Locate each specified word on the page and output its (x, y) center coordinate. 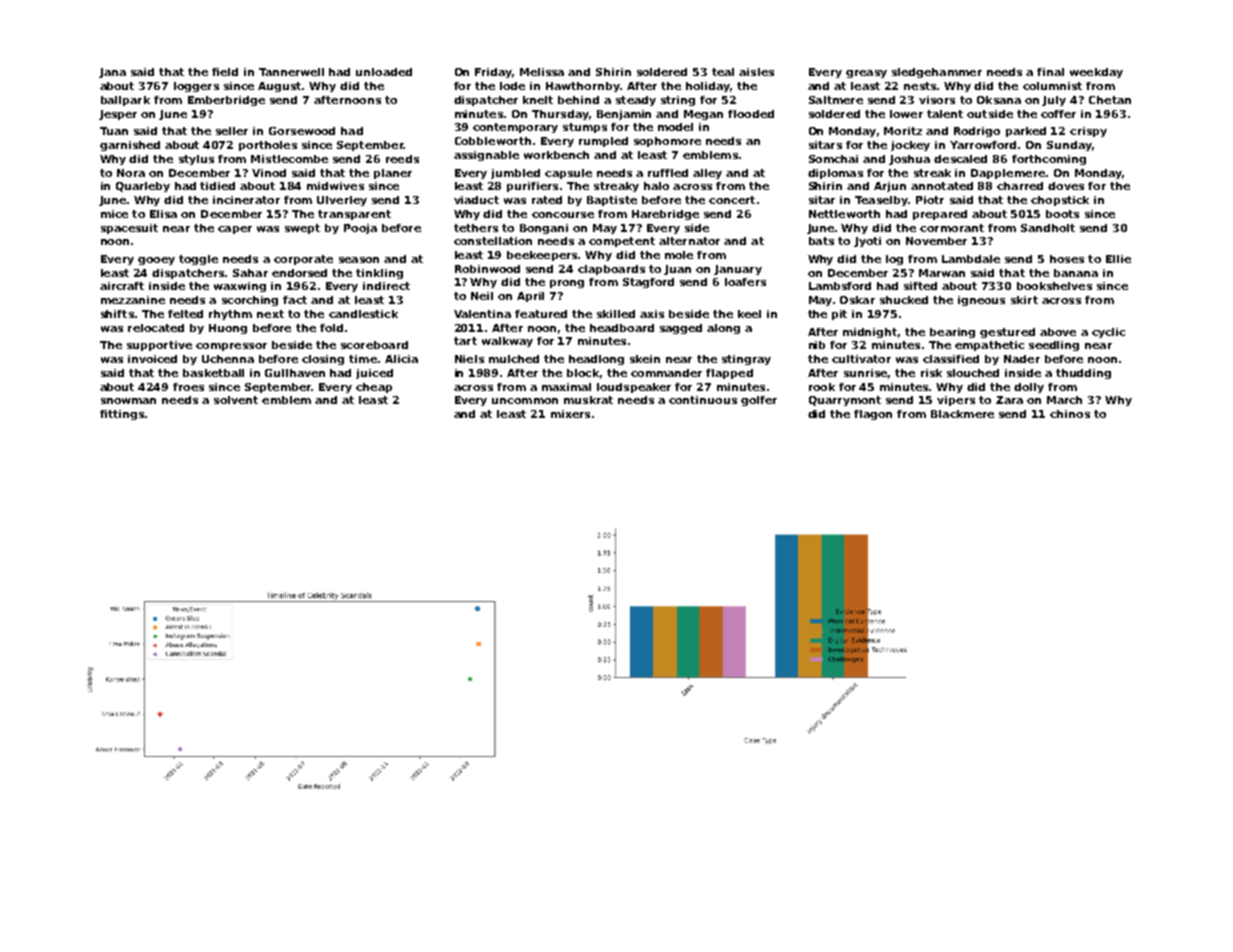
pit (839, 315)
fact (295, 300)
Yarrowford (983, 145)
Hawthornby (583, 87)
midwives (335, 186)
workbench (556, 155)
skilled (616, 314)
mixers (570, 414)
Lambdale (971, 259)
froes (188, 387)
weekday (1096, 73)
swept (302, 229)
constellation (493, 241)
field (225, 72)
